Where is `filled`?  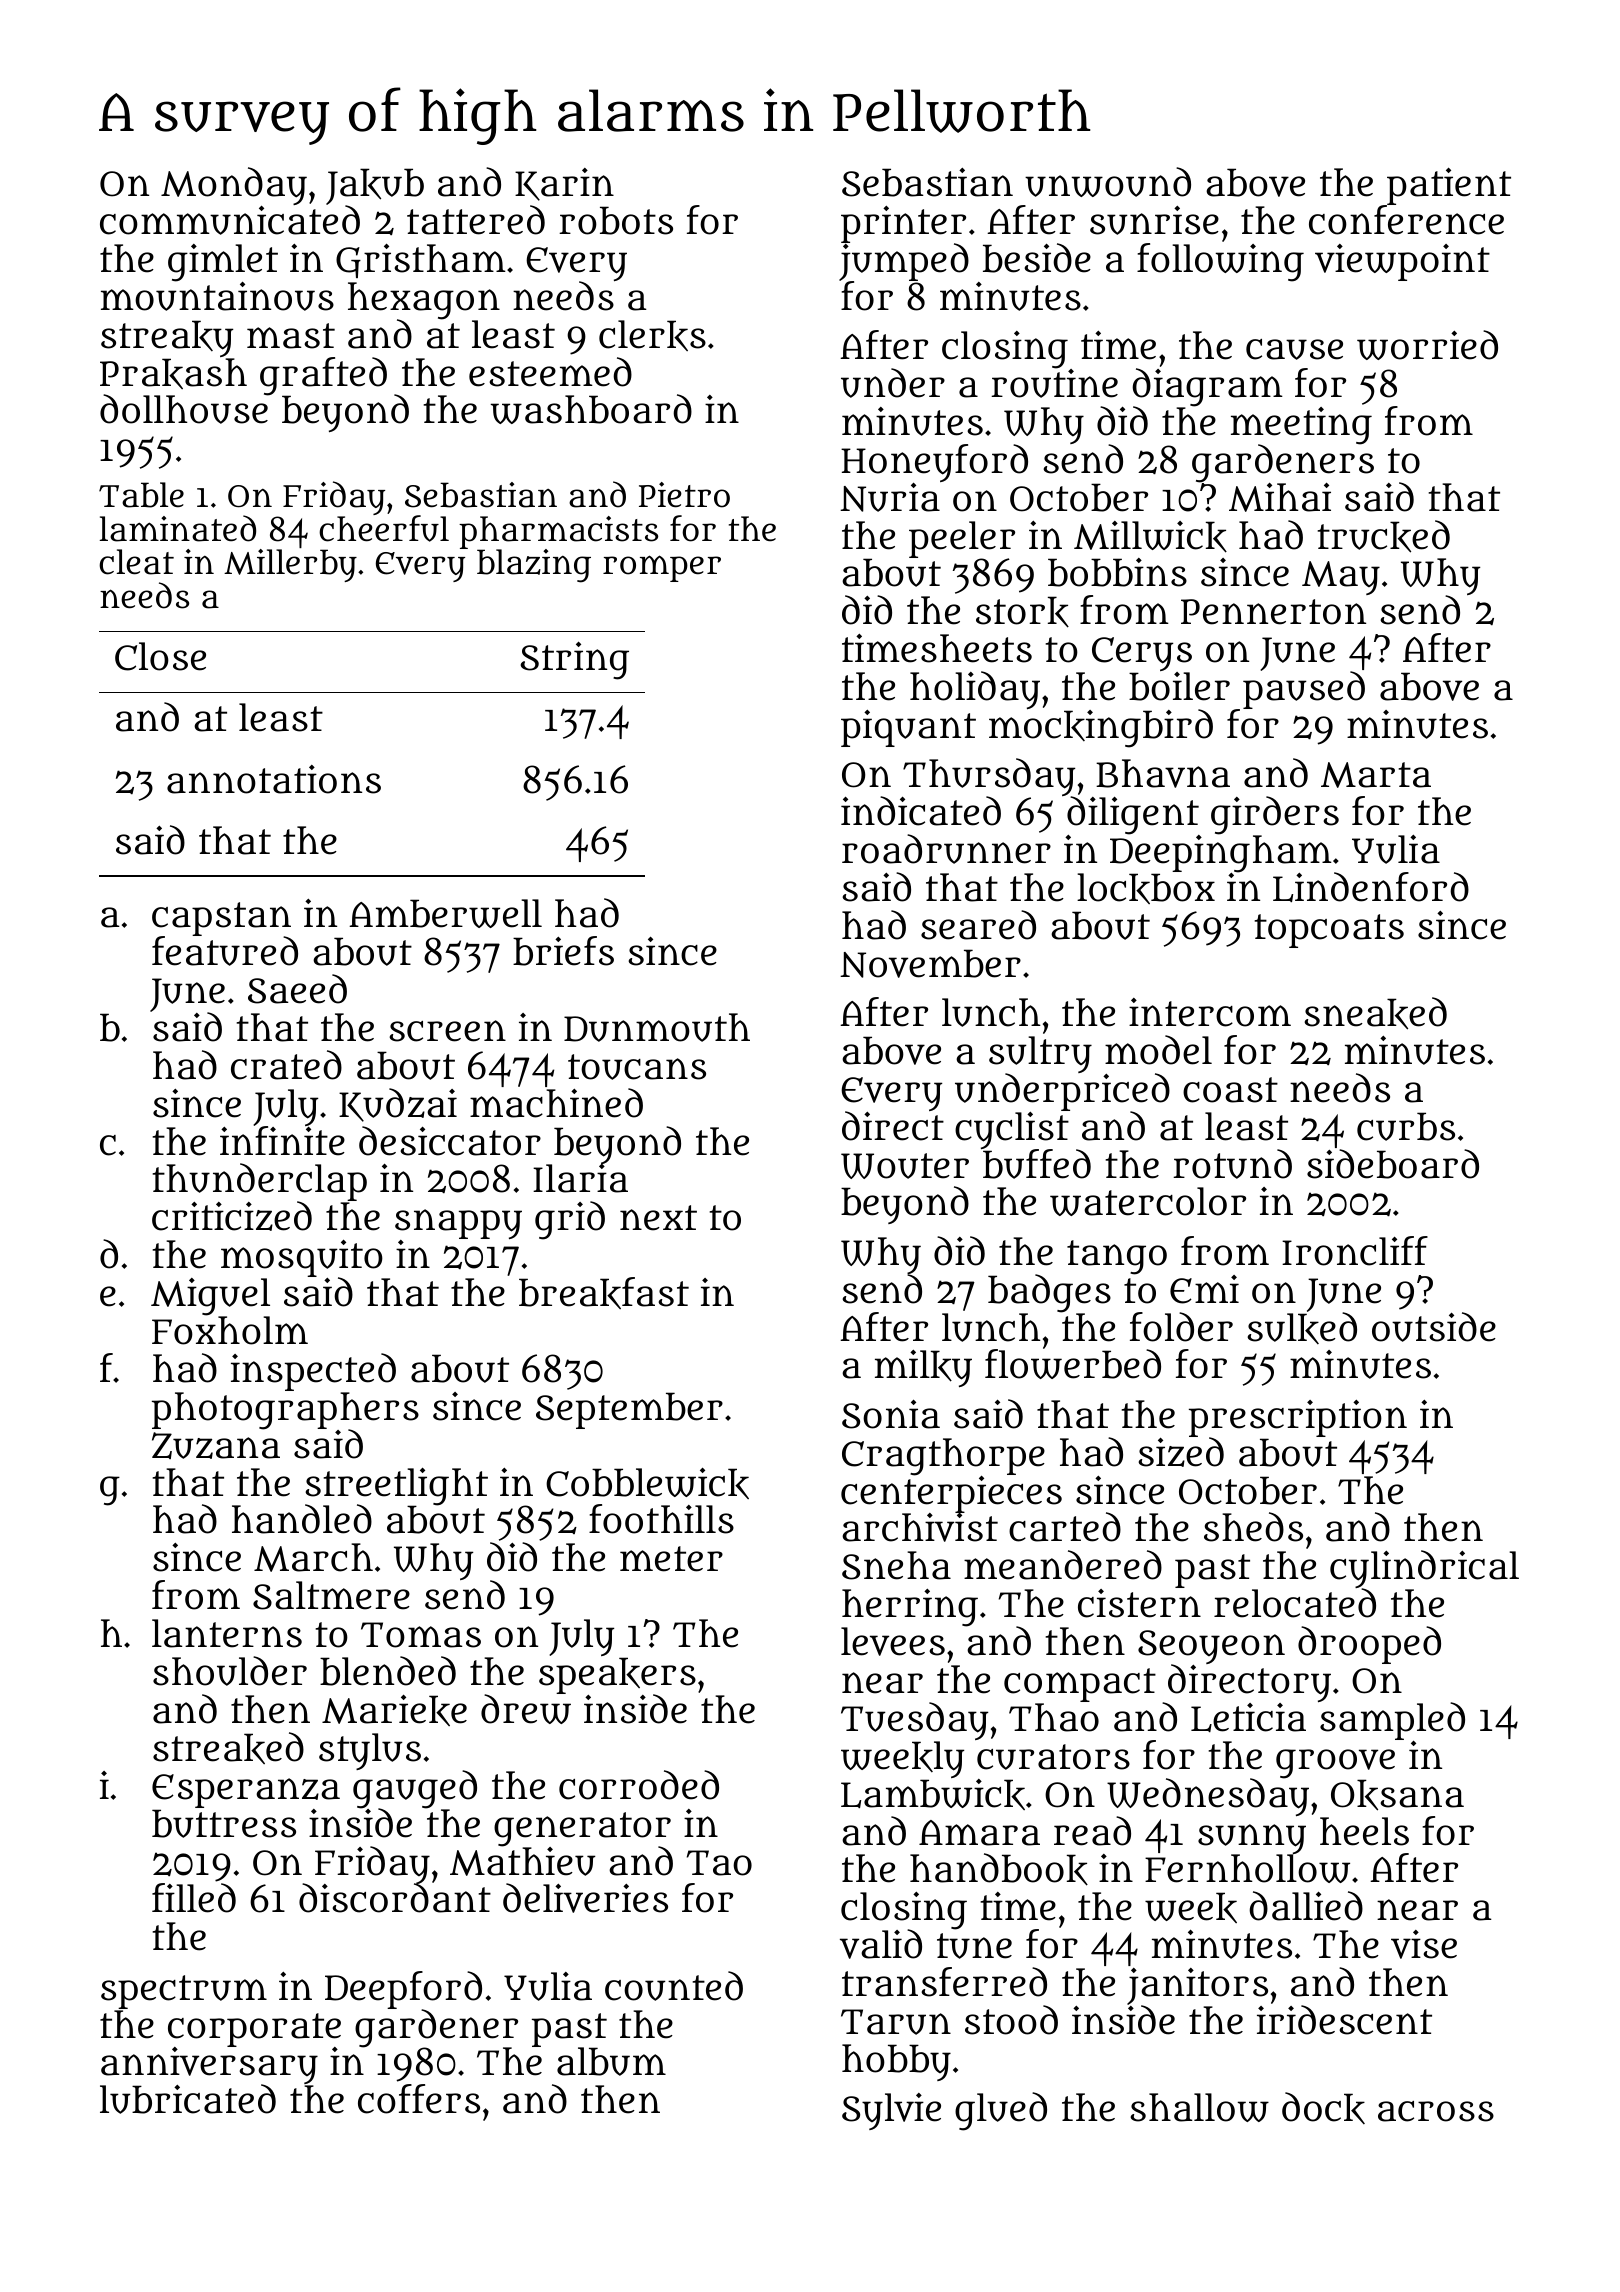
filled is located at coordinates (194, 1898).
